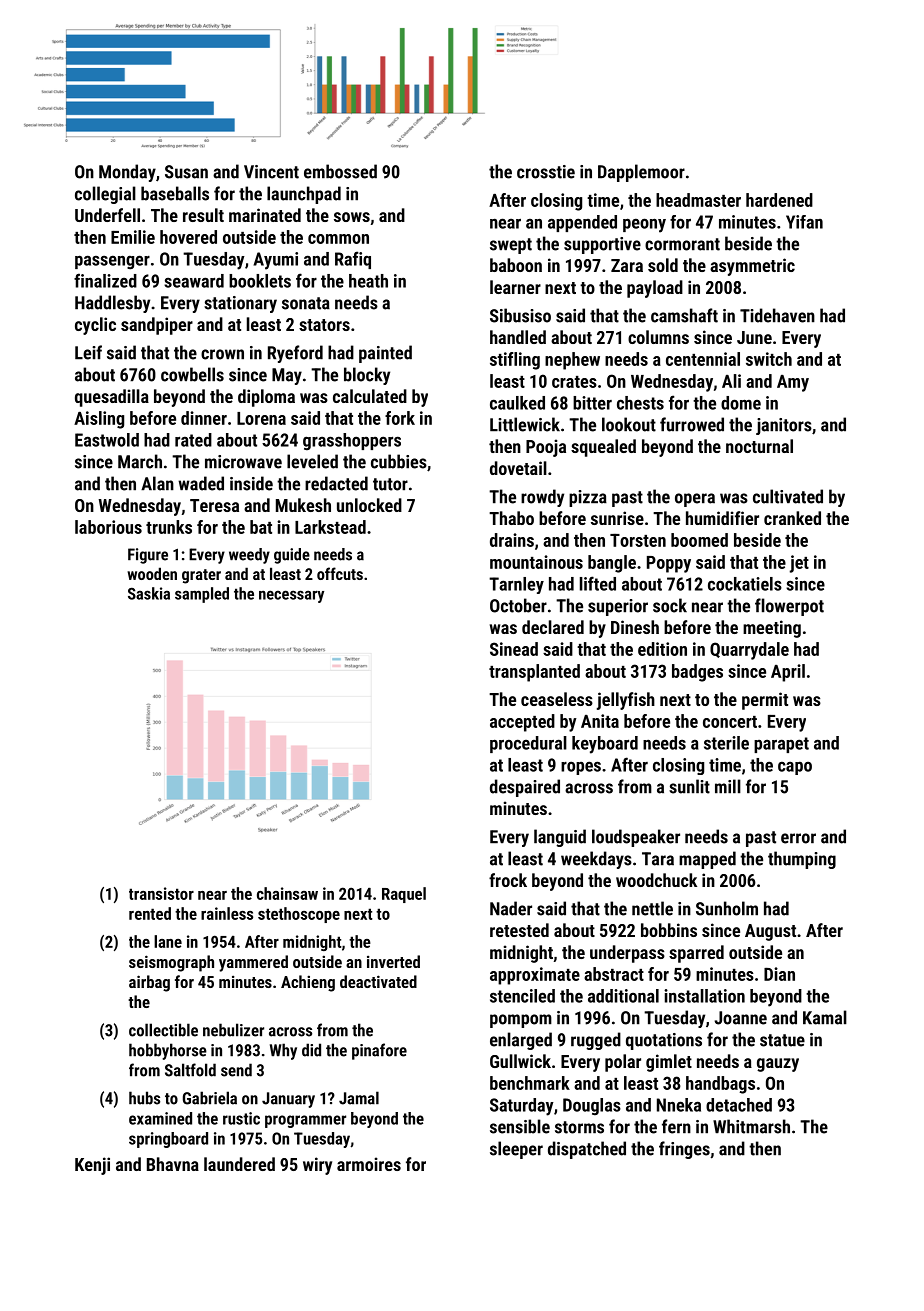 The width and height of the screenshot is (924, 1311). I want to click on lane, so click(168, 941).
